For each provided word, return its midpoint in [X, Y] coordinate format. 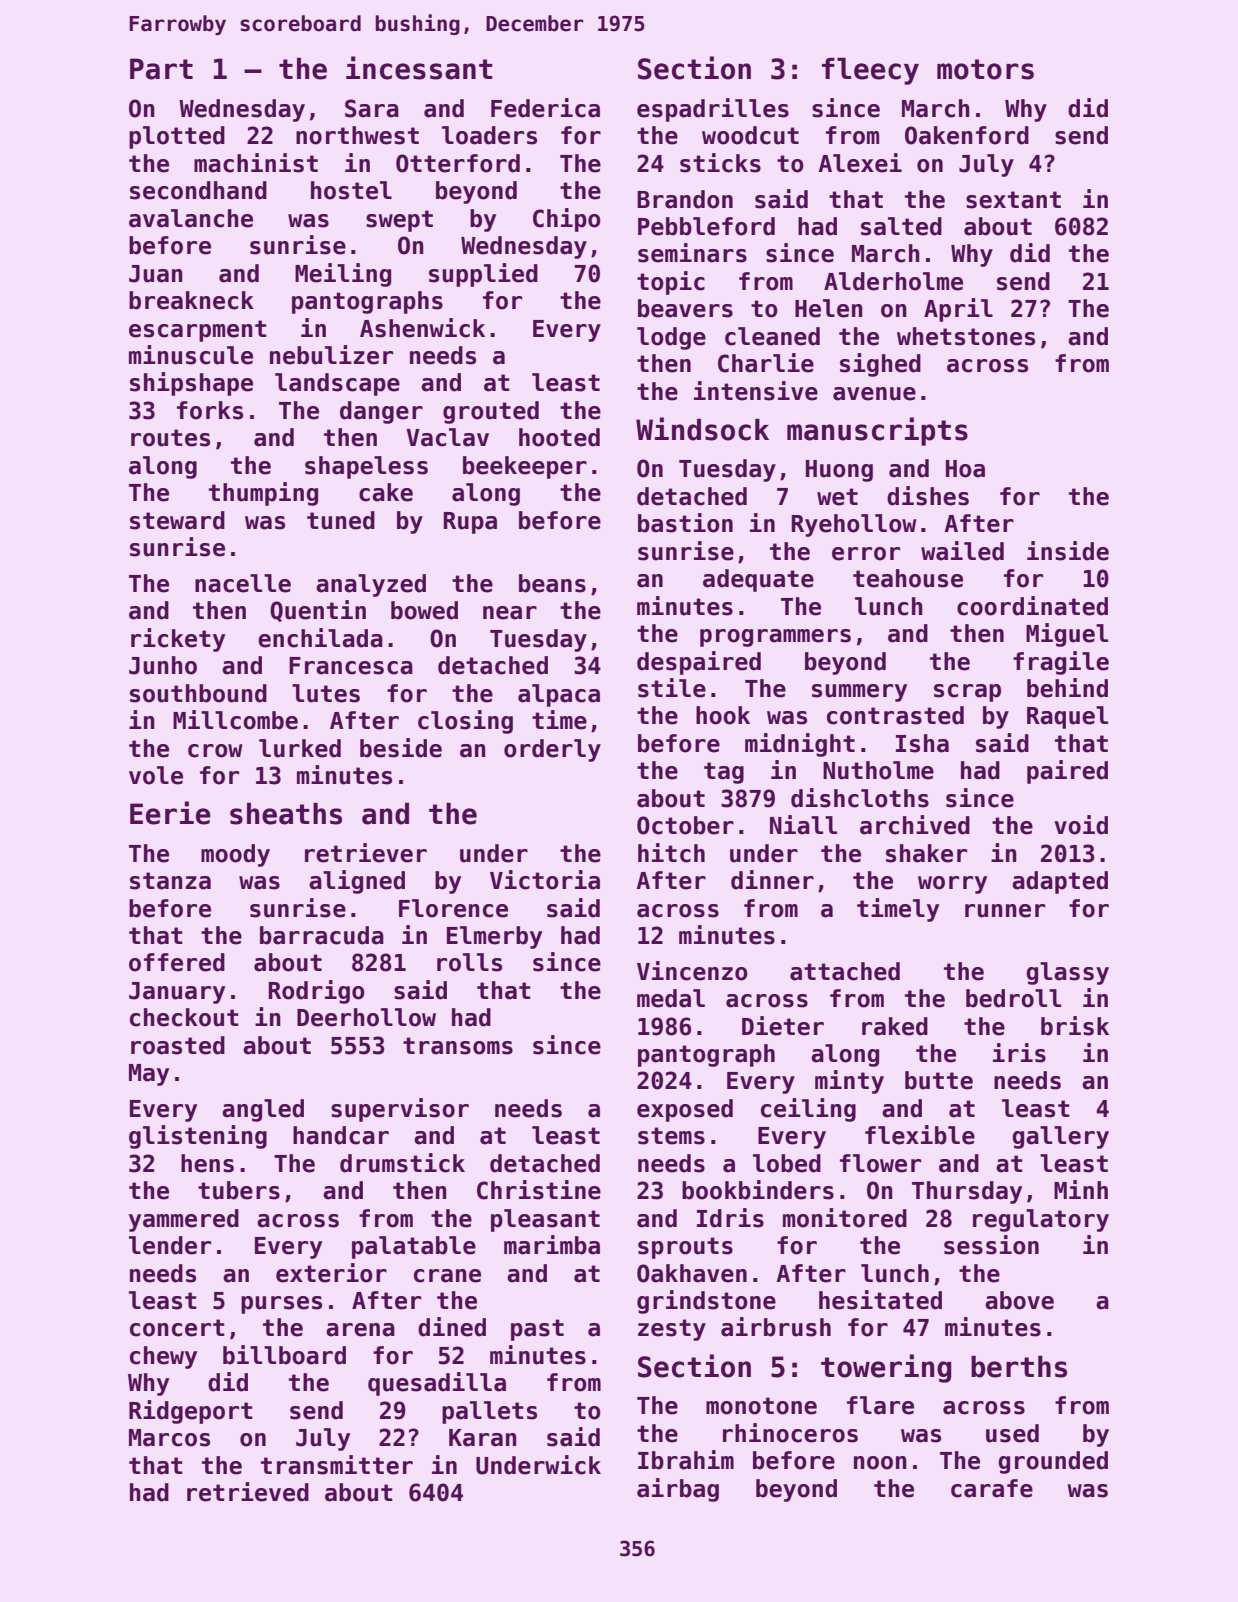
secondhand [198, 190]
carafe [992, 1488]
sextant [1013, 200]
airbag [678, 1490]
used [1012, 1433]
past [537, 1330]
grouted [491, 412]
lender [170, 1245]
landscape [337, 384]
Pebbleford [706, 226]
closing [465, 722]
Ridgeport [191, 1412]
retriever [366, 853]
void [1081, 825]
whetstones [966, 336]
